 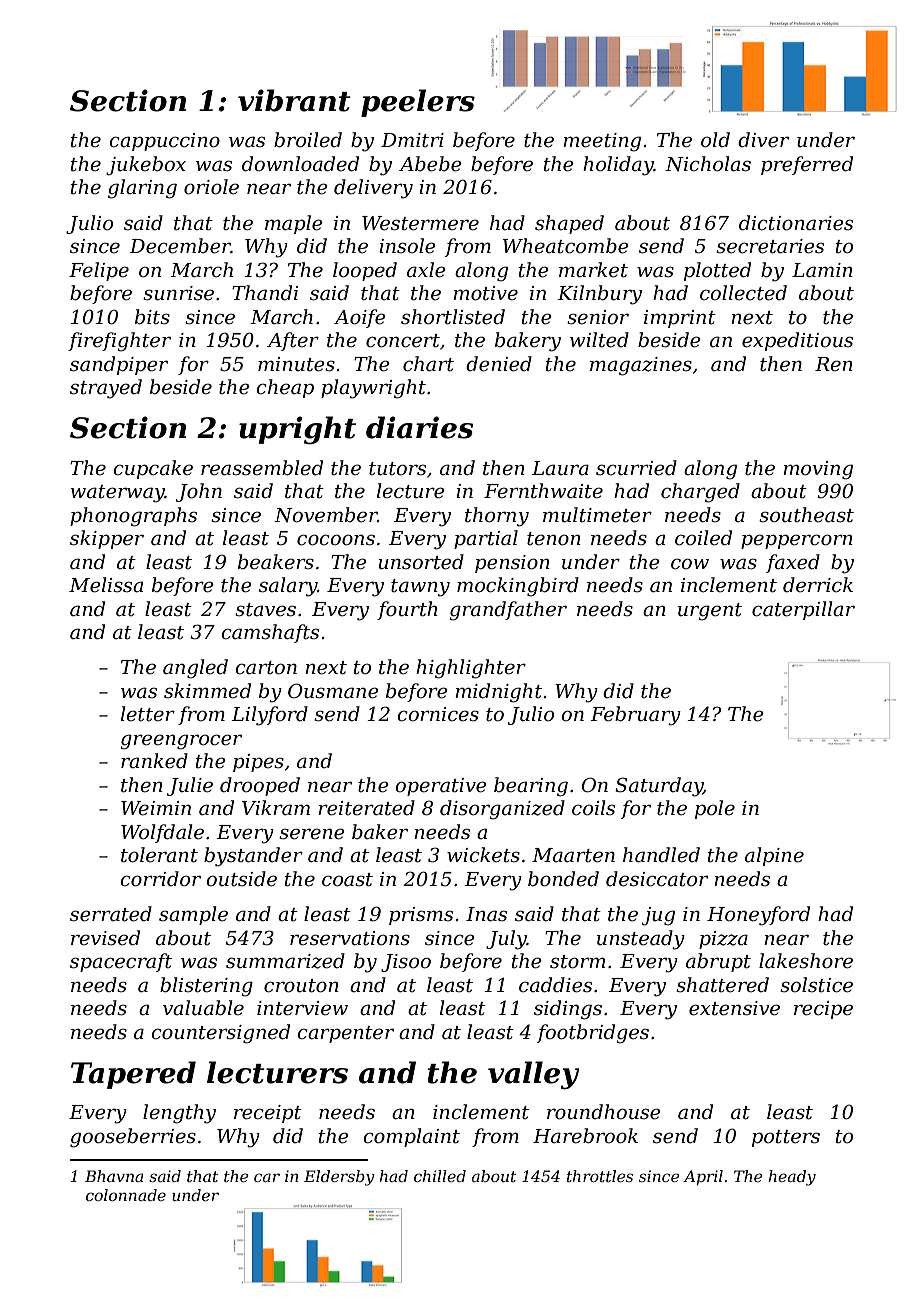 What do you see at coordinates (710, 612) in the document?
I see `urgent` at bounding box center [710, 612].
